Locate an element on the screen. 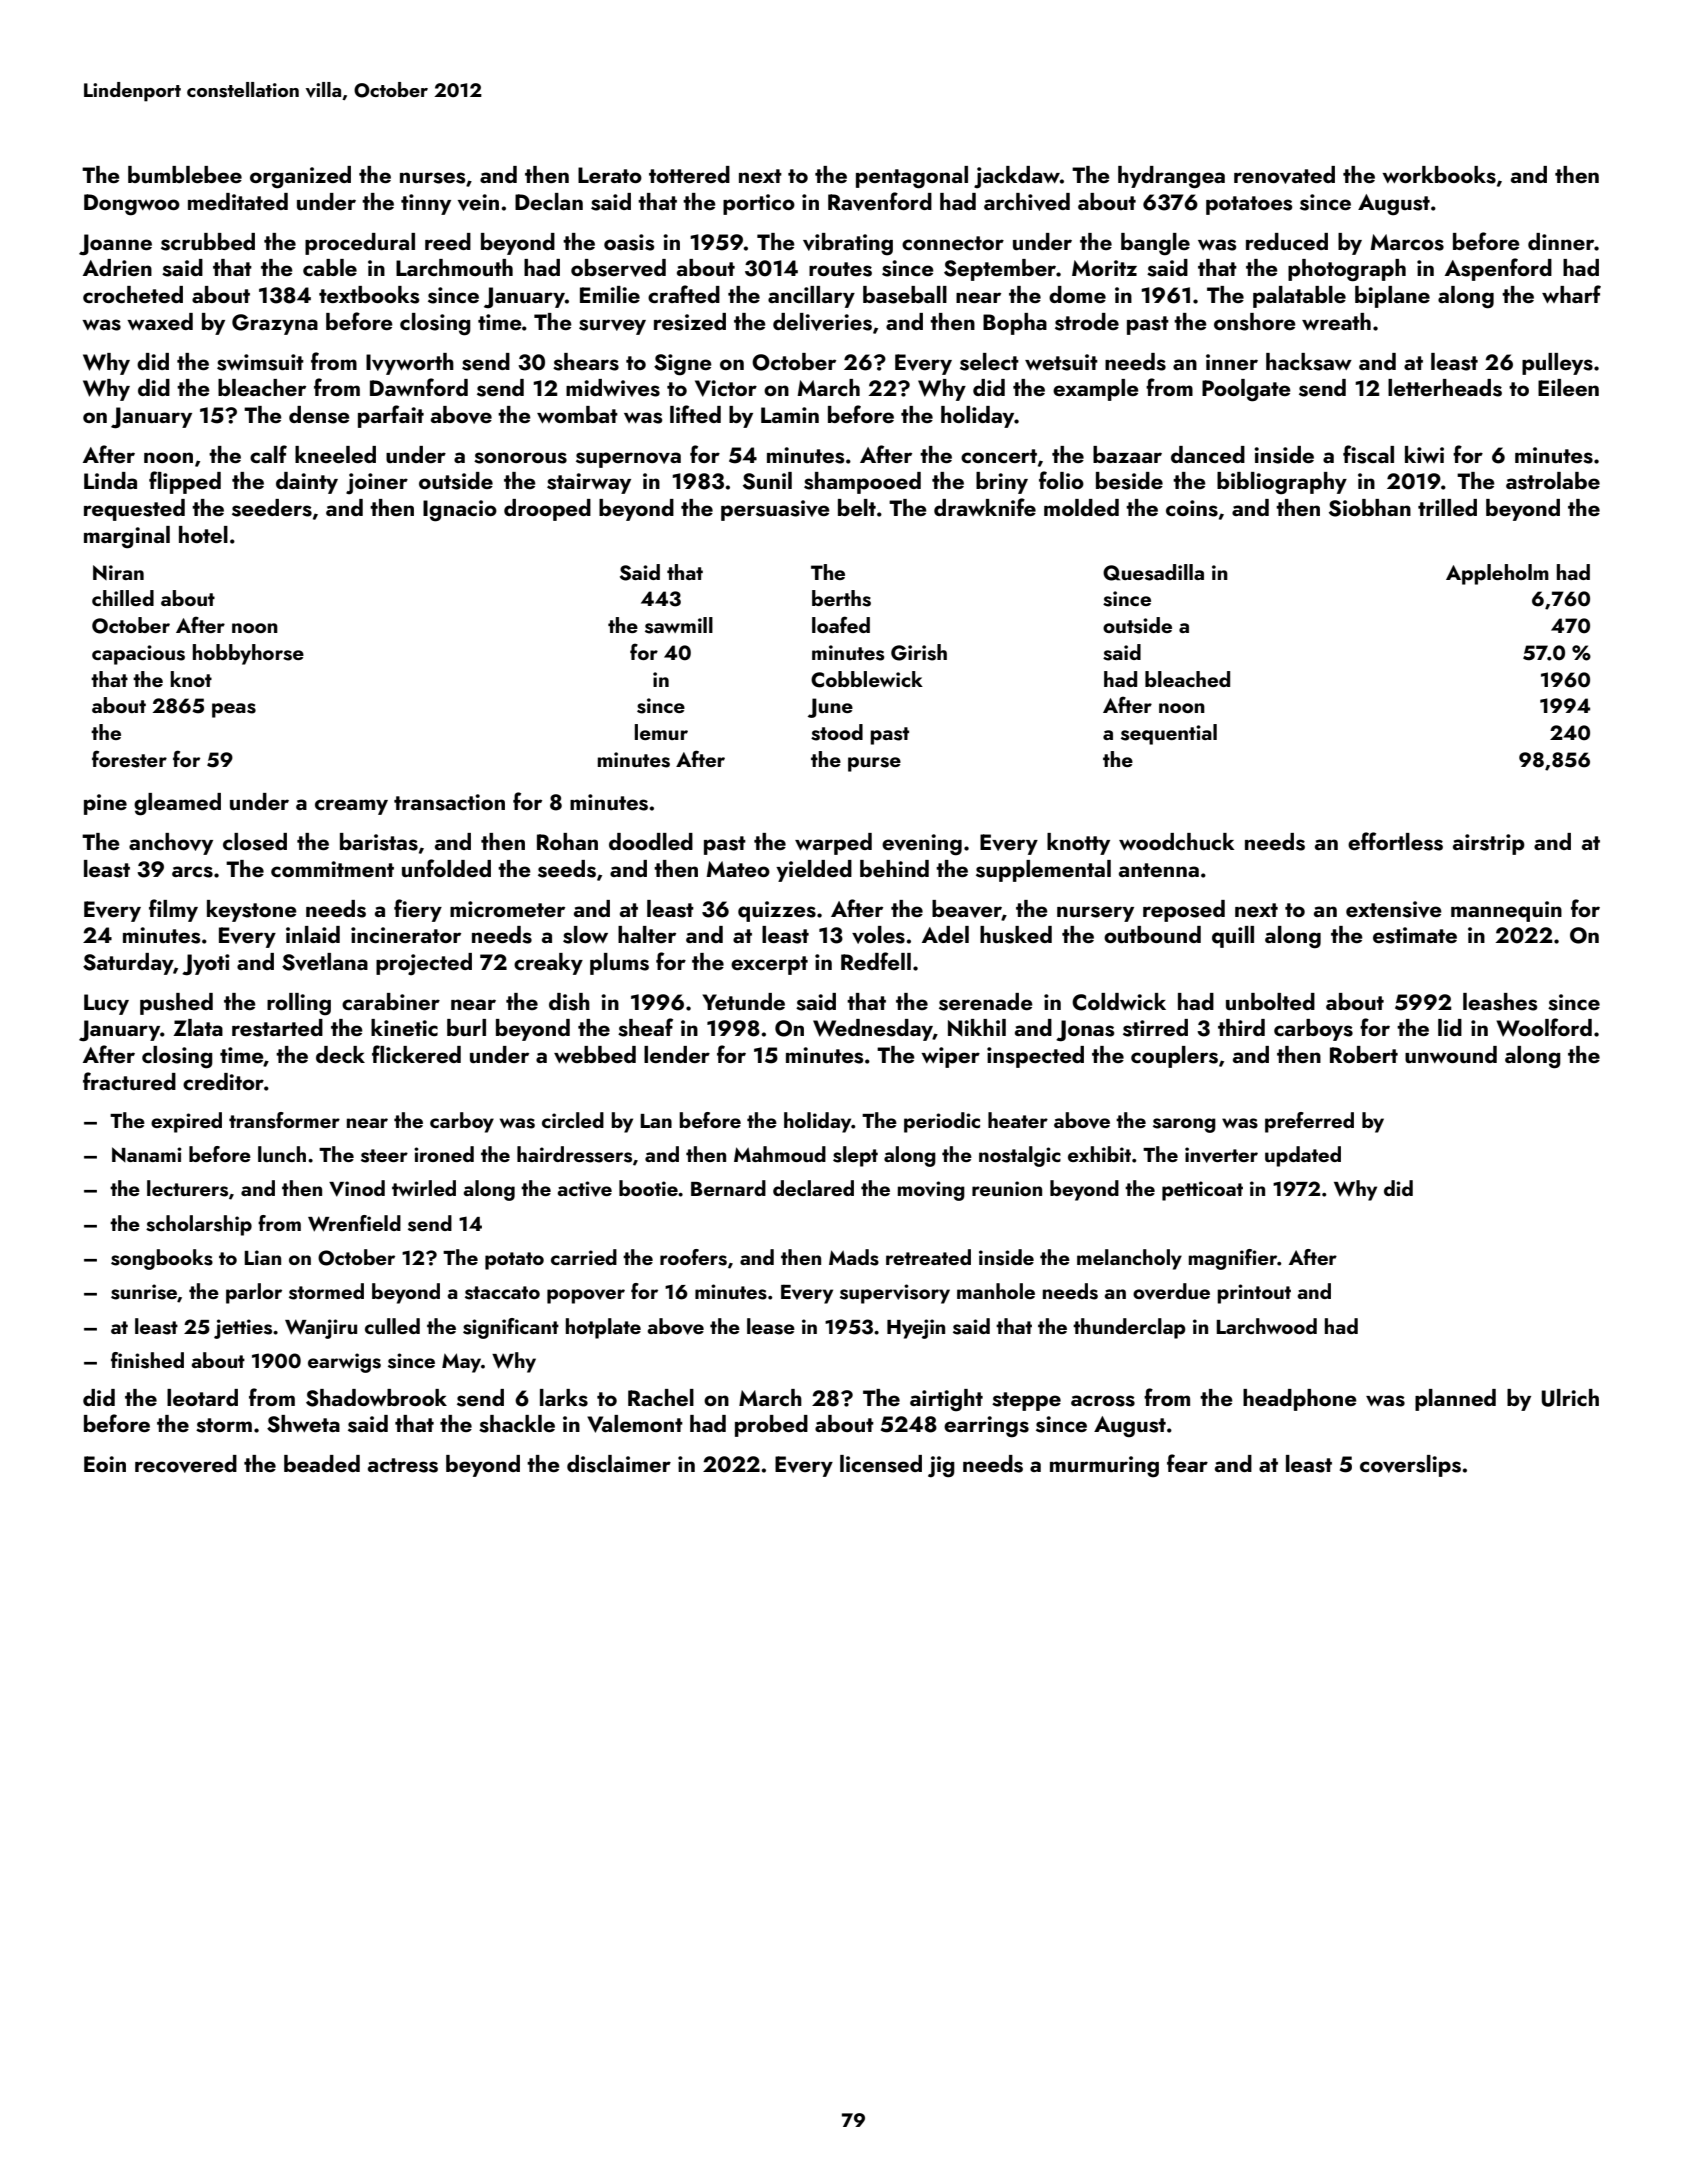 This screenshot has height=2178, width=1683. petticoat is located at coordinates (1202, 1191).
